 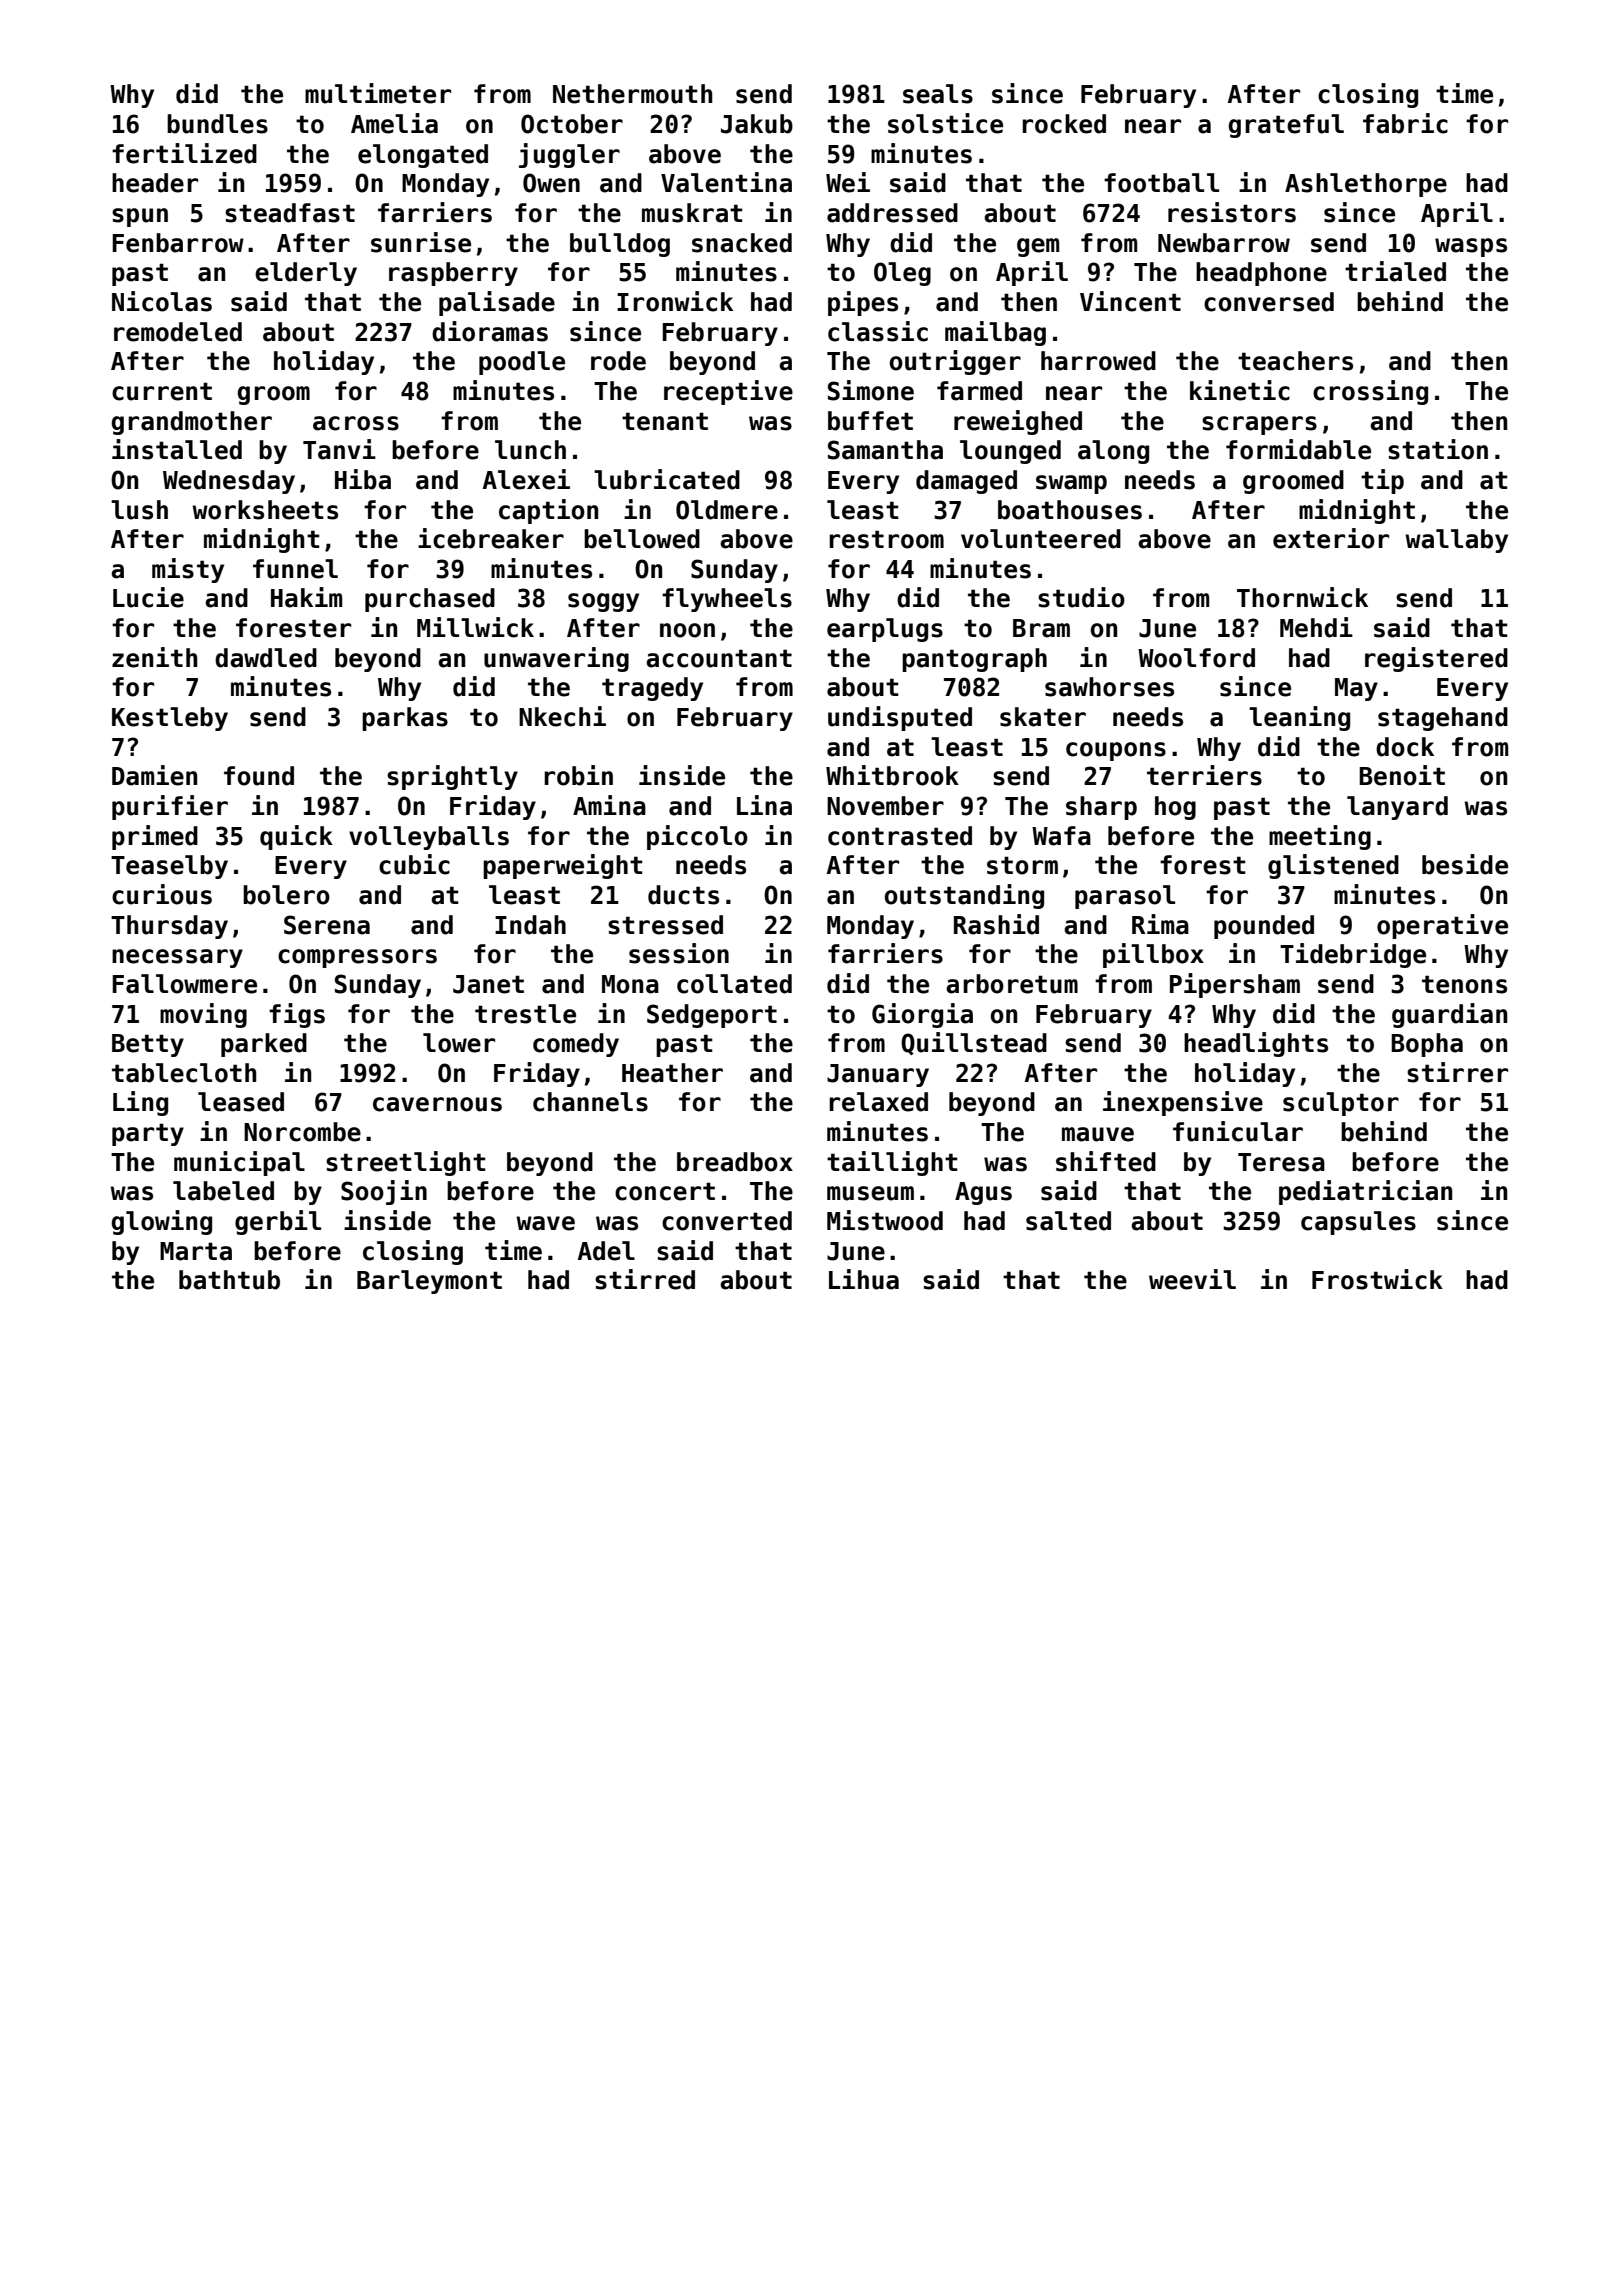 What do you see at coordinates (1405, 123) in the page?
I see `fabric` at bounding box center [1405, 123].
